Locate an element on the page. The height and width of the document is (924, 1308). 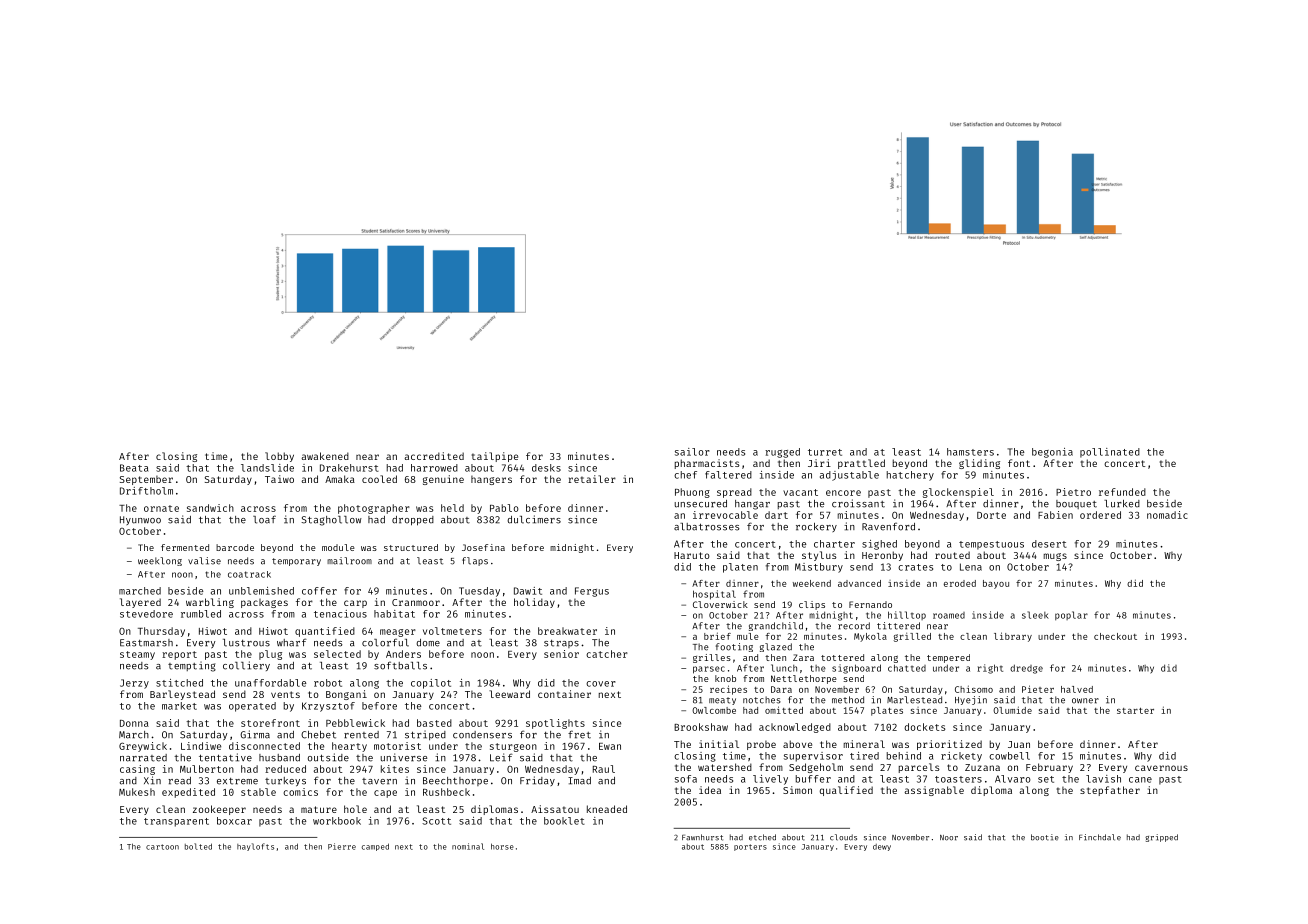
brief is located at coordinates (717, 636).
